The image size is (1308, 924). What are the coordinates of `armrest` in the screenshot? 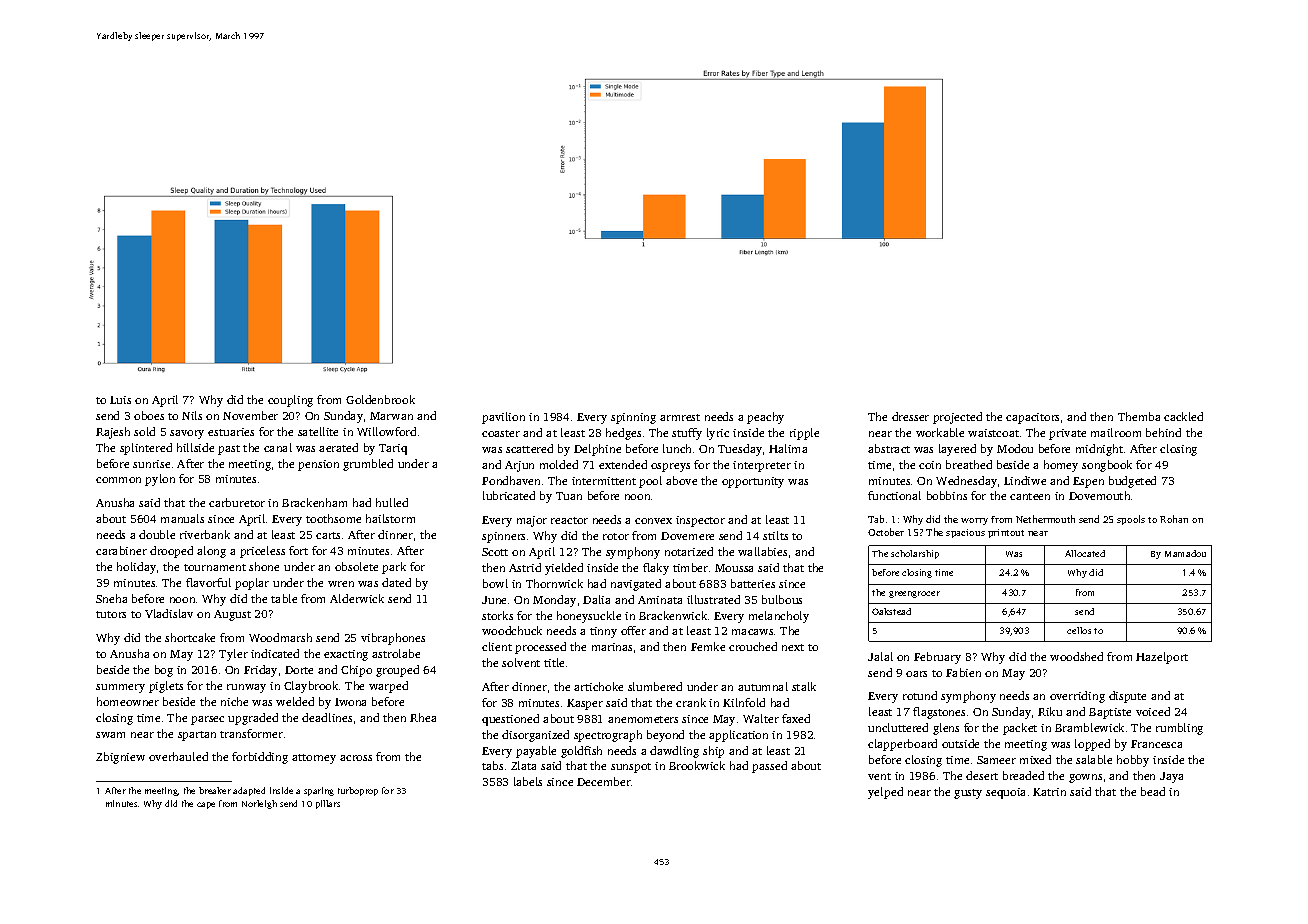 It's located at (680, 417).
